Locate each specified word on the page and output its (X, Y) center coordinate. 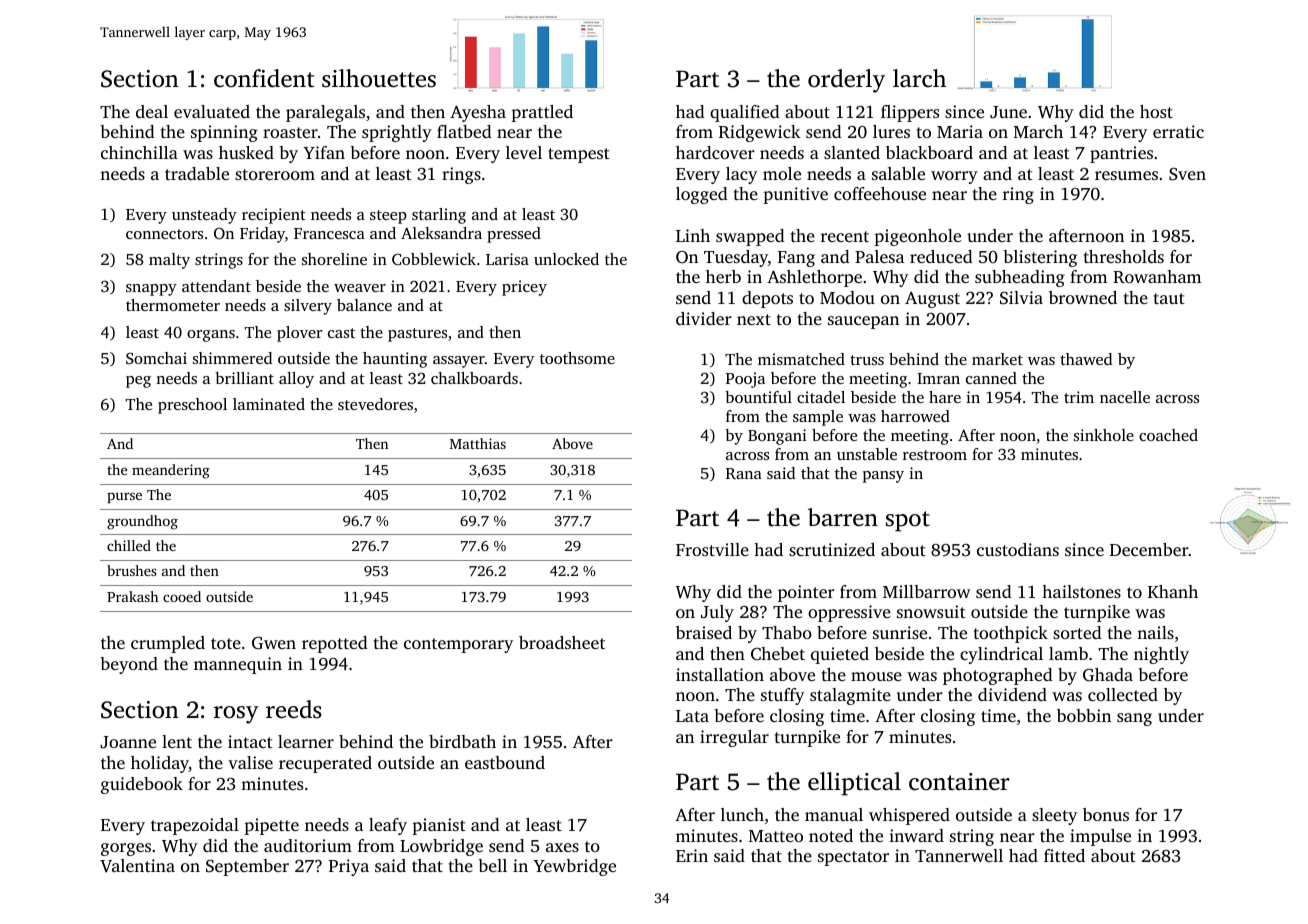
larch (919, 78)
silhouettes (379, 78)
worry (954, 177)
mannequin (238, 665)
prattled (542, 113)
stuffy (782, 696)
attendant (216, 286)
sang (1134, 719)
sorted (1077, 632)
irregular (734, 738)
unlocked (566, 259)
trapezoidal (195, 826)
